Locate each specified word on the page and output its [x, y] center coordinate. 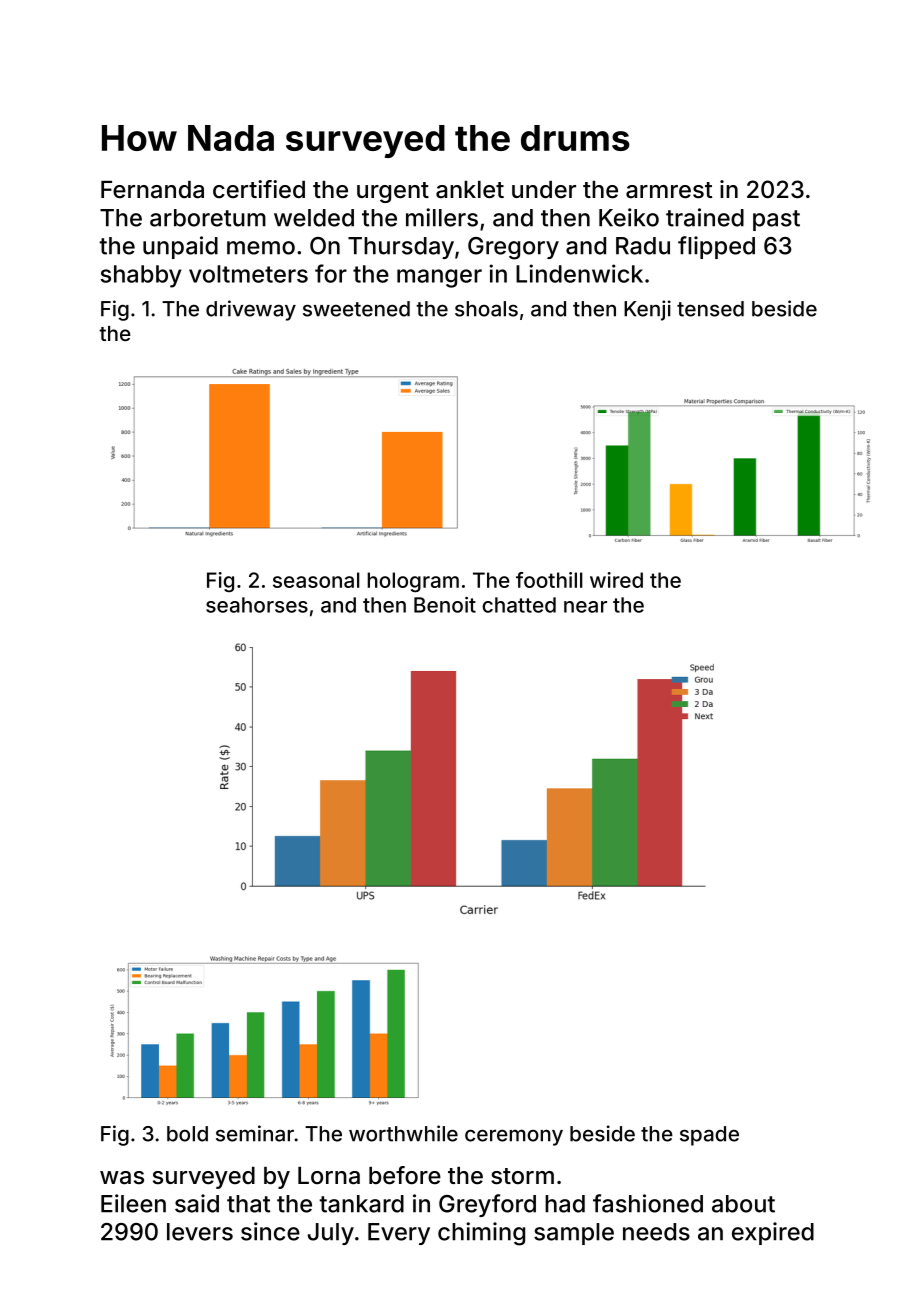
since [270, 1231]
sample [574, 1234]
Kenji [647, 310]
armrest [669, 190]
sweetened [356, 309]
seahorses [257, 605]
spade [709, 1136]
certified [259, 189]
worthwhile [403, 1133]
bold [187, 1134]
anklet [470, 190]
